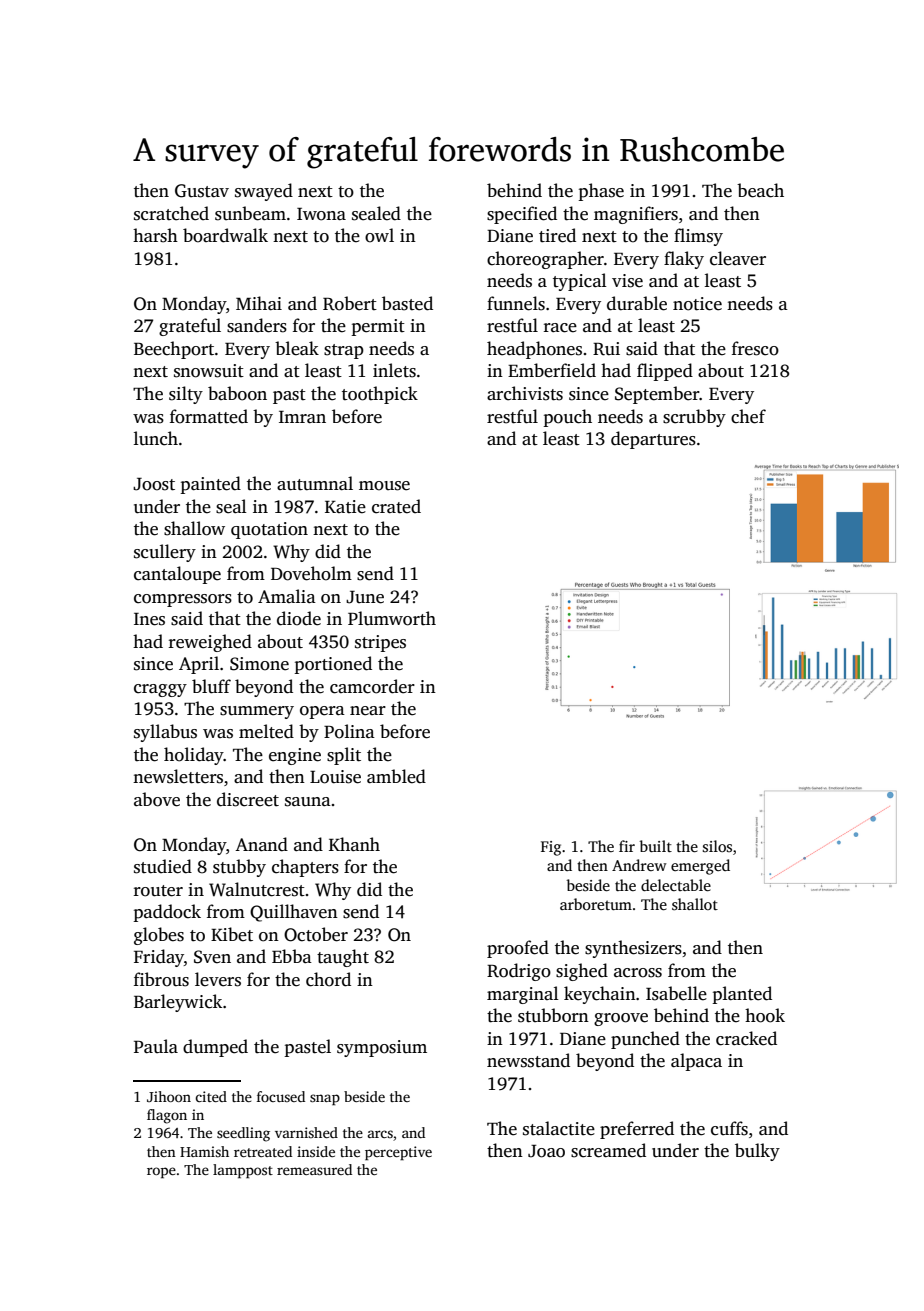 The height and width of the image is (1311, 924). What do you see at coordinates (522, 215) in the image?
I see `specified` at bounding box center [522, 215].
